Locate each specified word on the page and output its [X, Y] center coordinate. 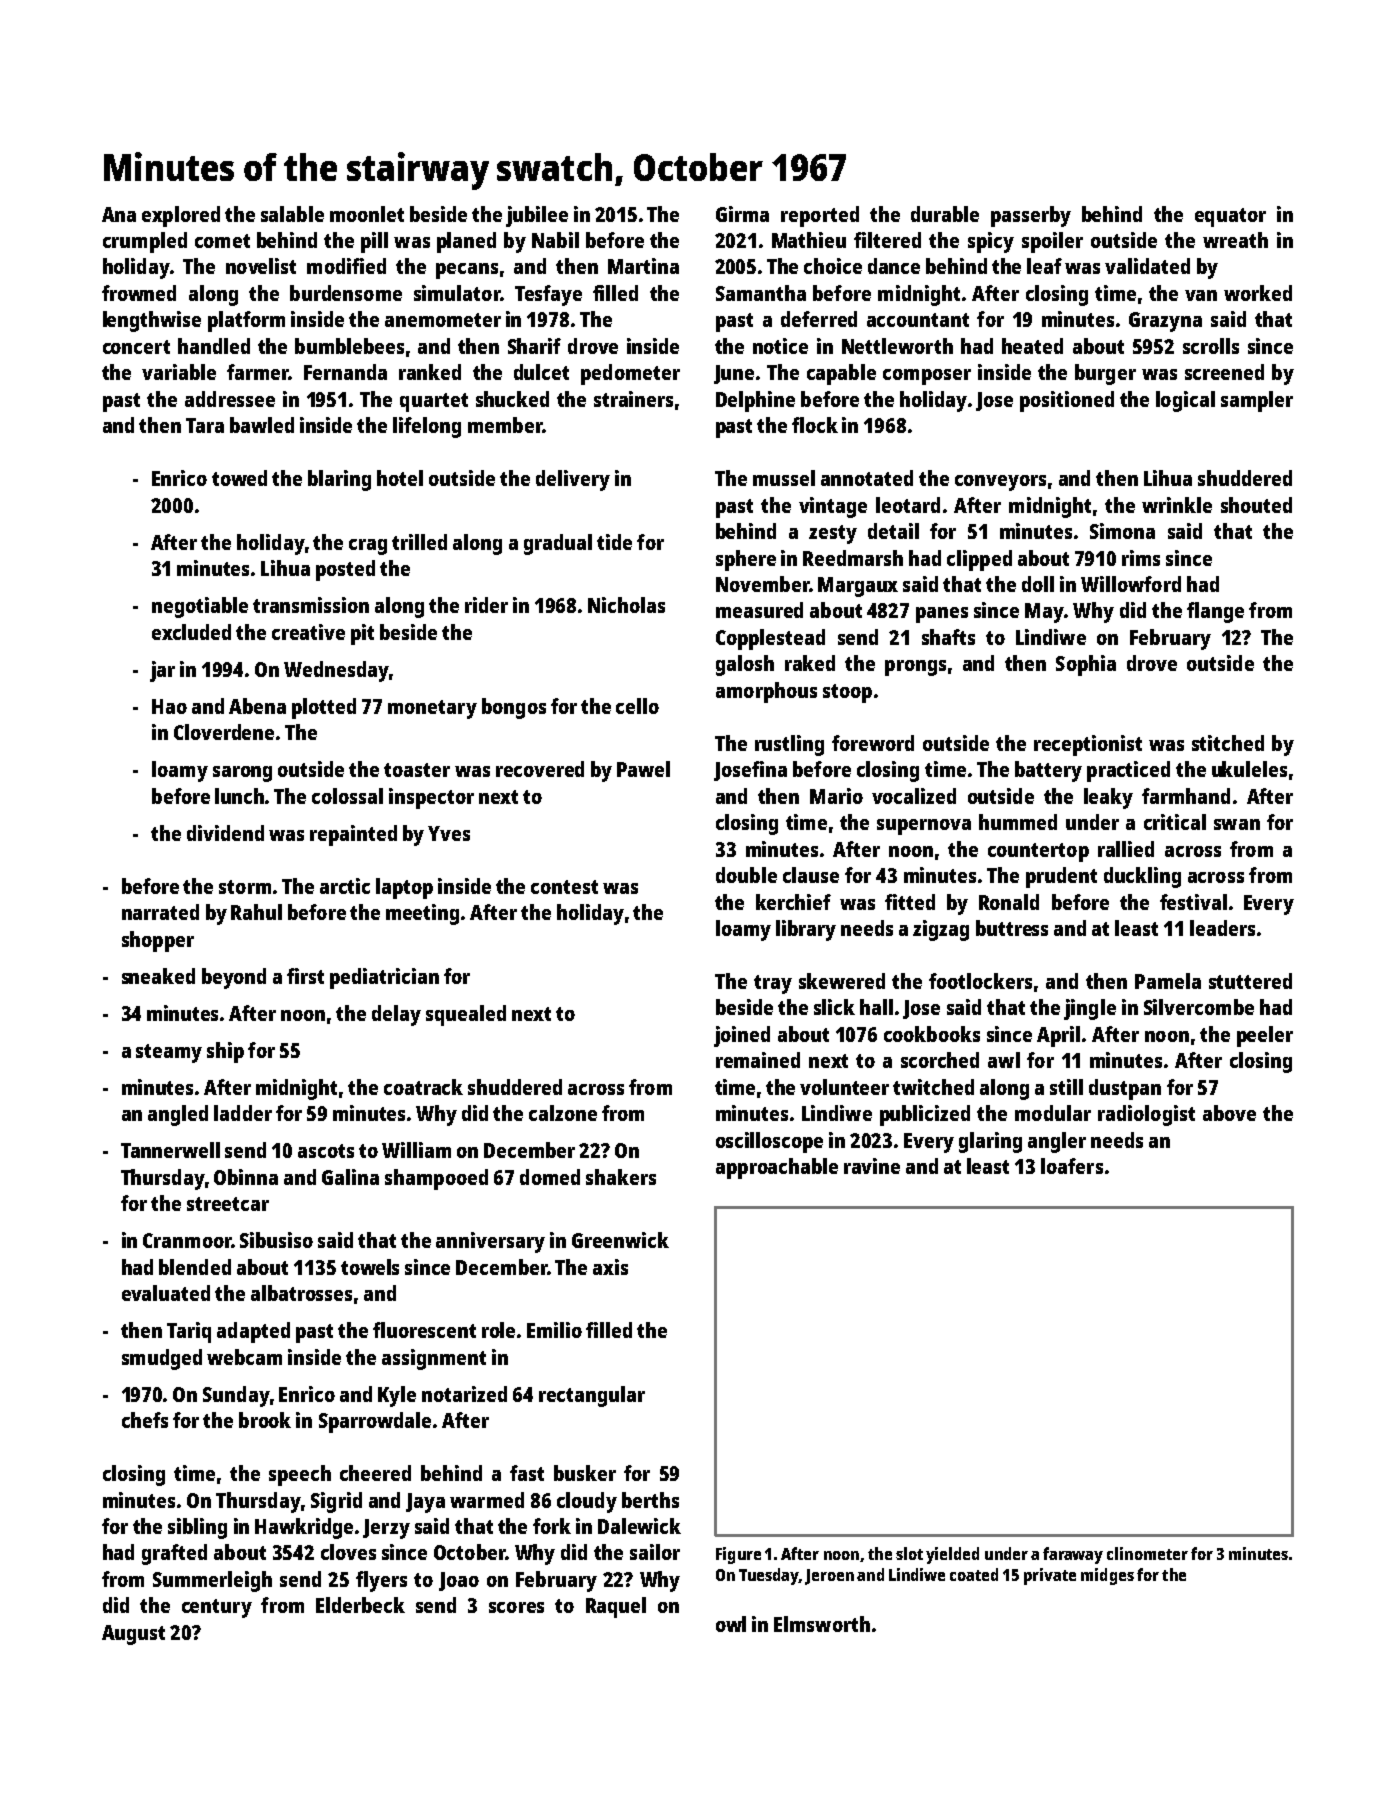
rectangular [592, 1396]
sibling [197, 1528]
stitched [1228, 743]
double [746, 875]
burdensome [346, 293]
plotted [324, 708]
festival [1193, 902]
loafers [1072, 1166]
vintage [833, 507]
